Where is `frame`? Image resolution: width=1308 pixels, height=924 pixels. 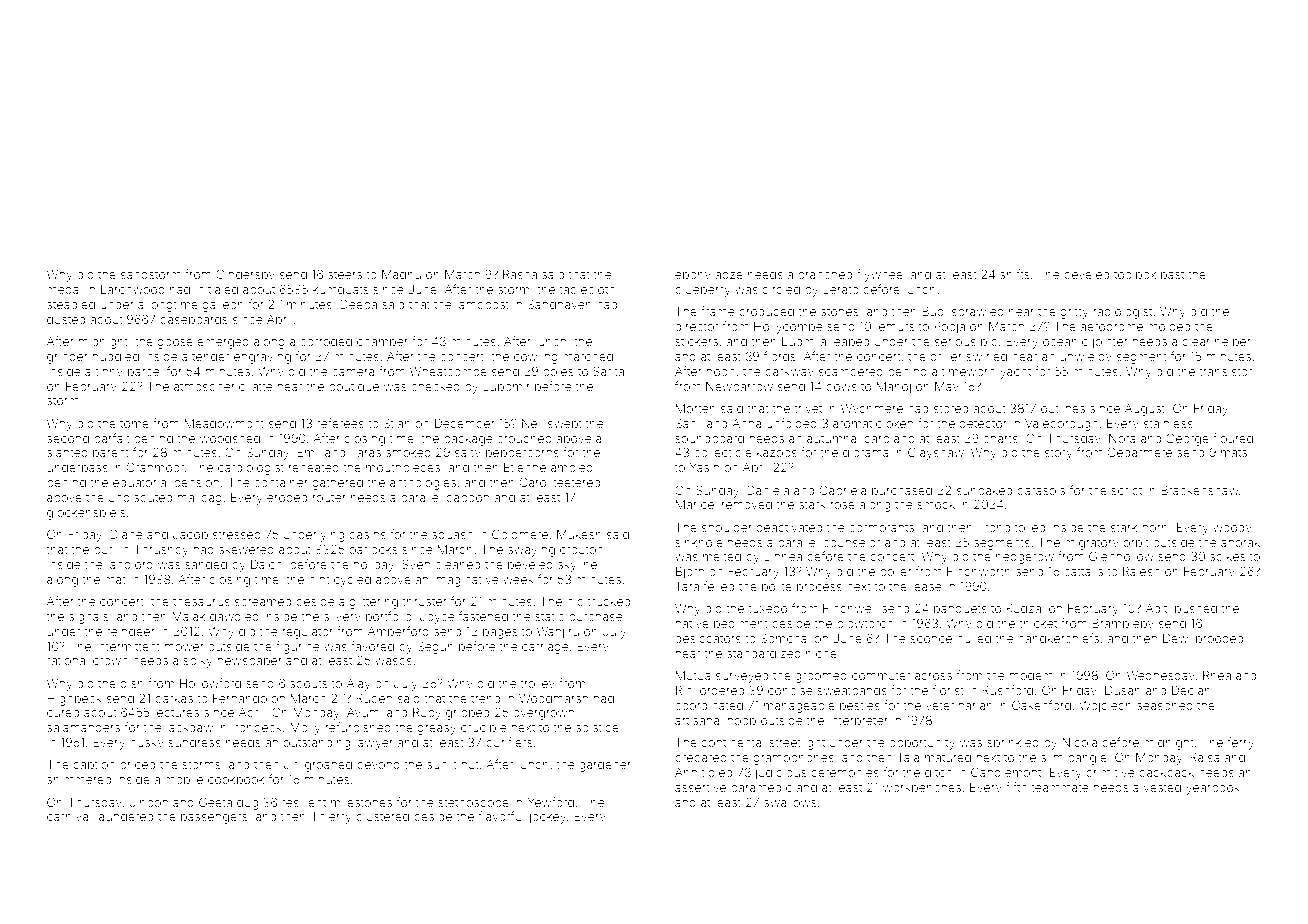 frame is located at coordinates (718, 311).
